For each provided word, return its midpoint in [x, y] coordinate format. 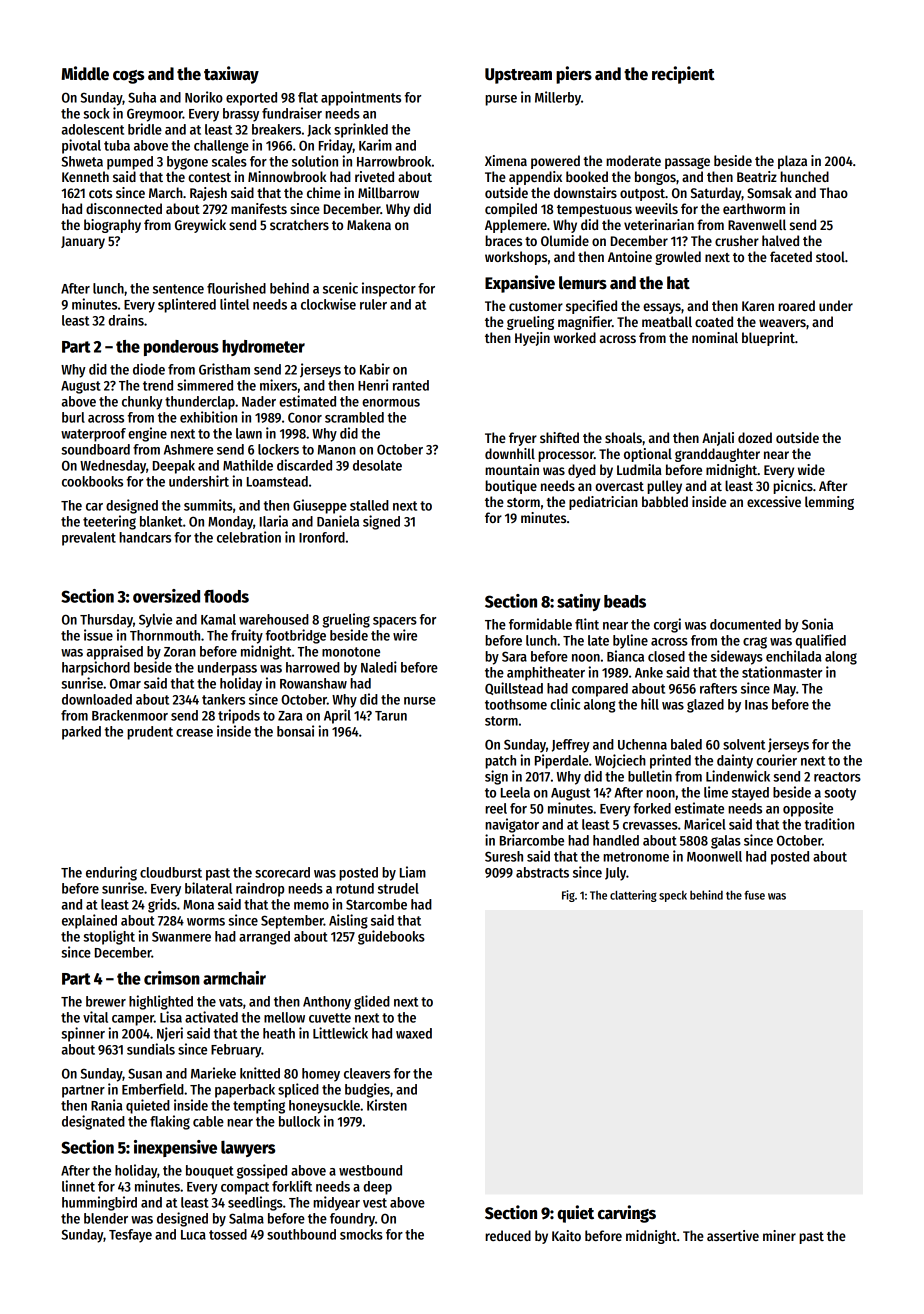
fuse [754, 895]
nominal [715, 337]
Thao [834, 192]
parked [81, 733]
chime [324, 192]
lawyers [248, 1149]
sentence [178, 289]
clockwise [328, 304]
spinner [83, 1034]
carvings [627, 1214]
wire [405, 635]
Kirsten [387, 1105]
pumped [130, 163]
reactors [837, 777]
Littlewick [340, 1033]
